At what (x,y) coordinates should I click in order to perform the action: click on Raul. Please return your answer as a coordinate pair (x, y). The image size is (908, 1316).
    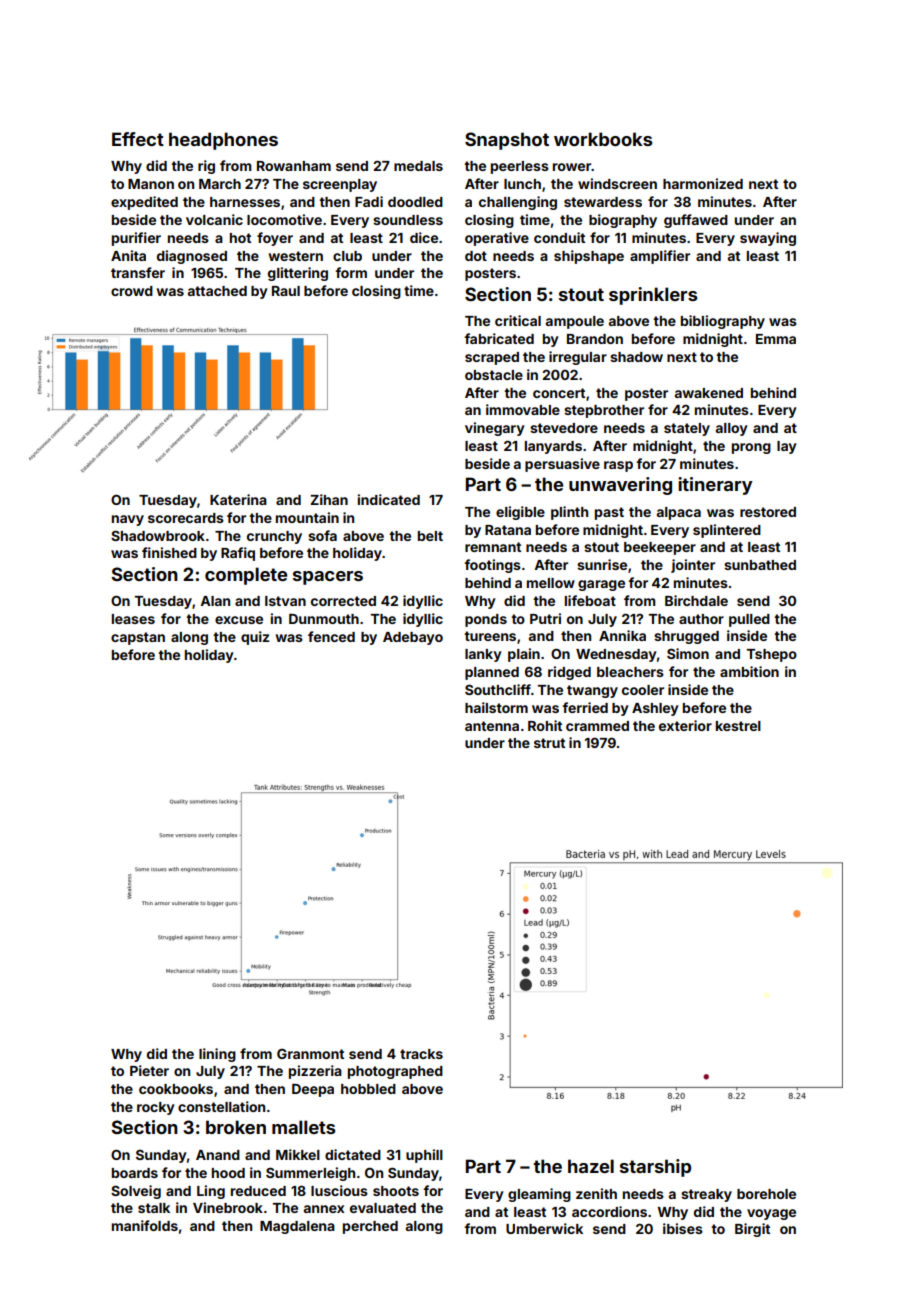
    Looking at the image, I should click on (286, 291).
